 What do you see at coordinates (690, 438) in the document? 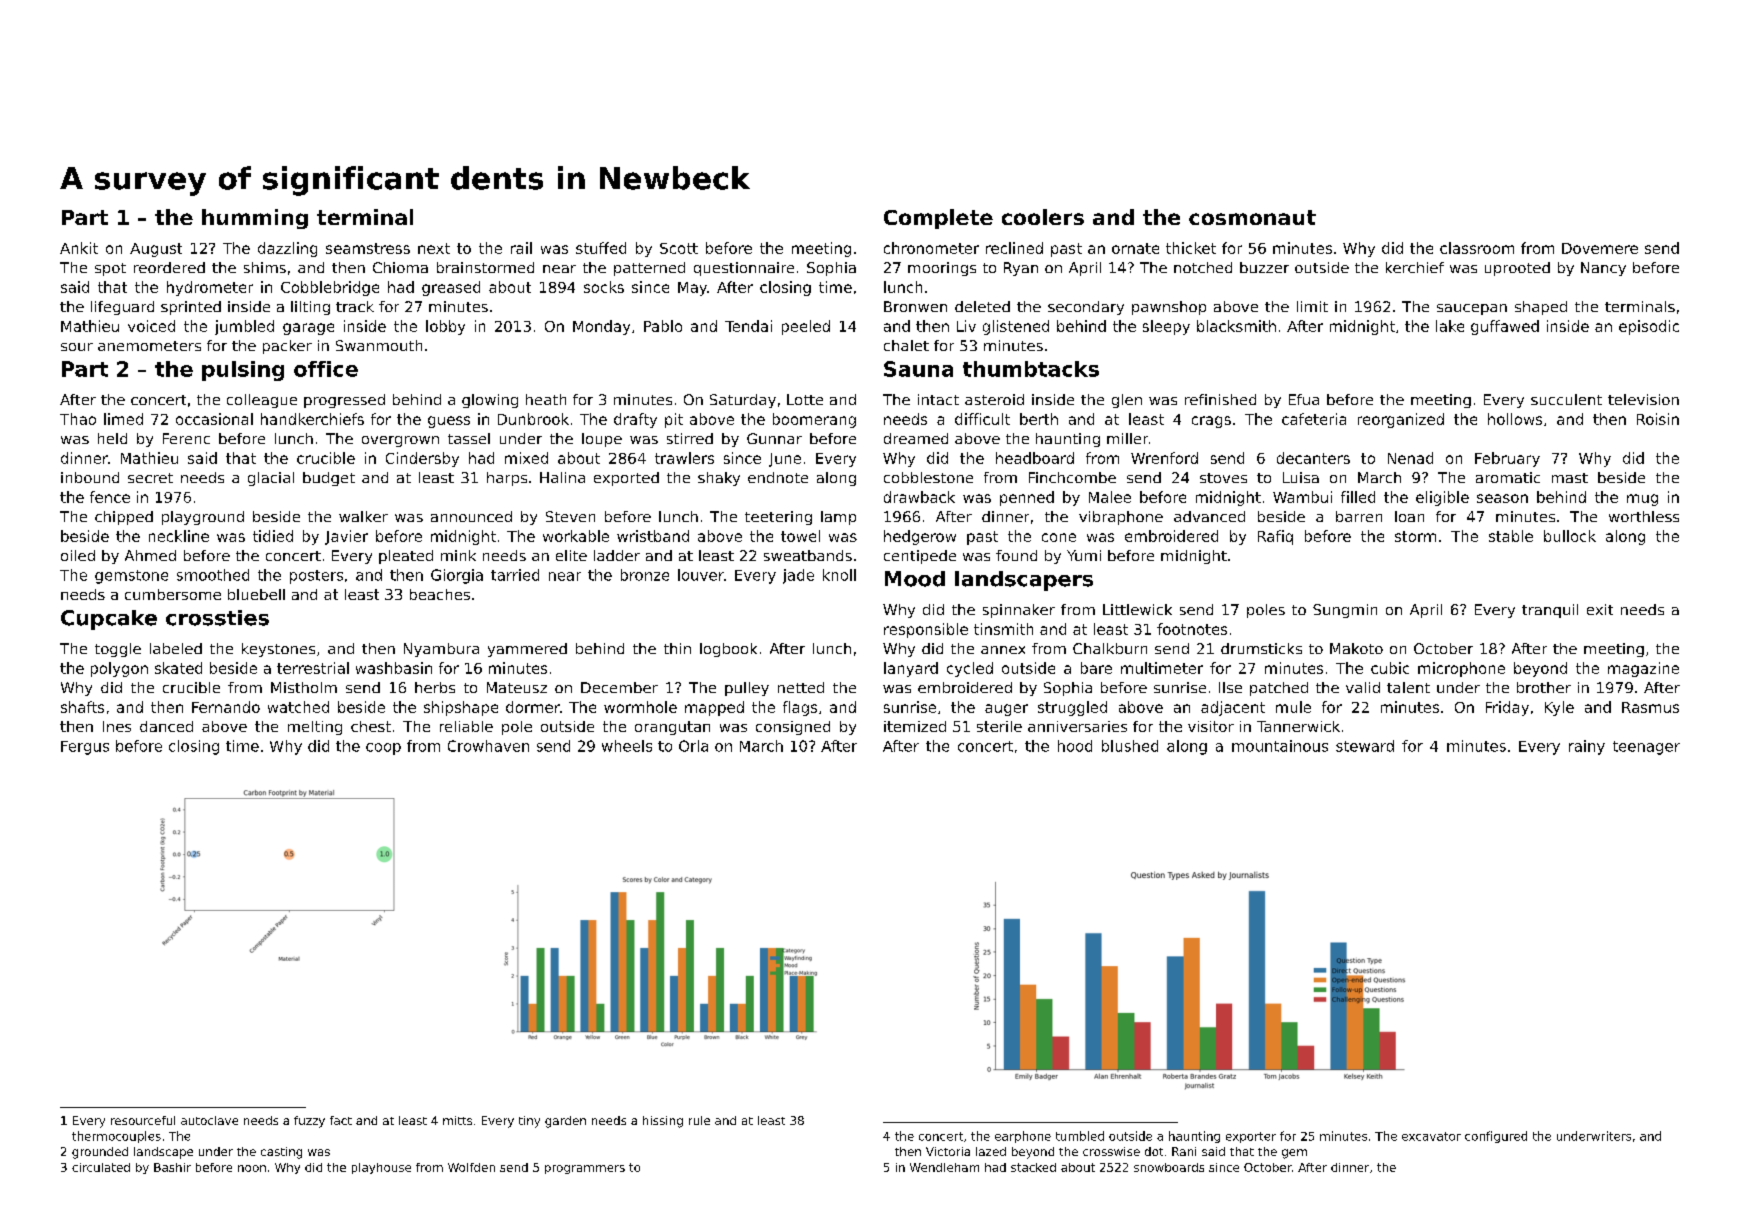
I see `stirred` at bounding box center [690, 438].
